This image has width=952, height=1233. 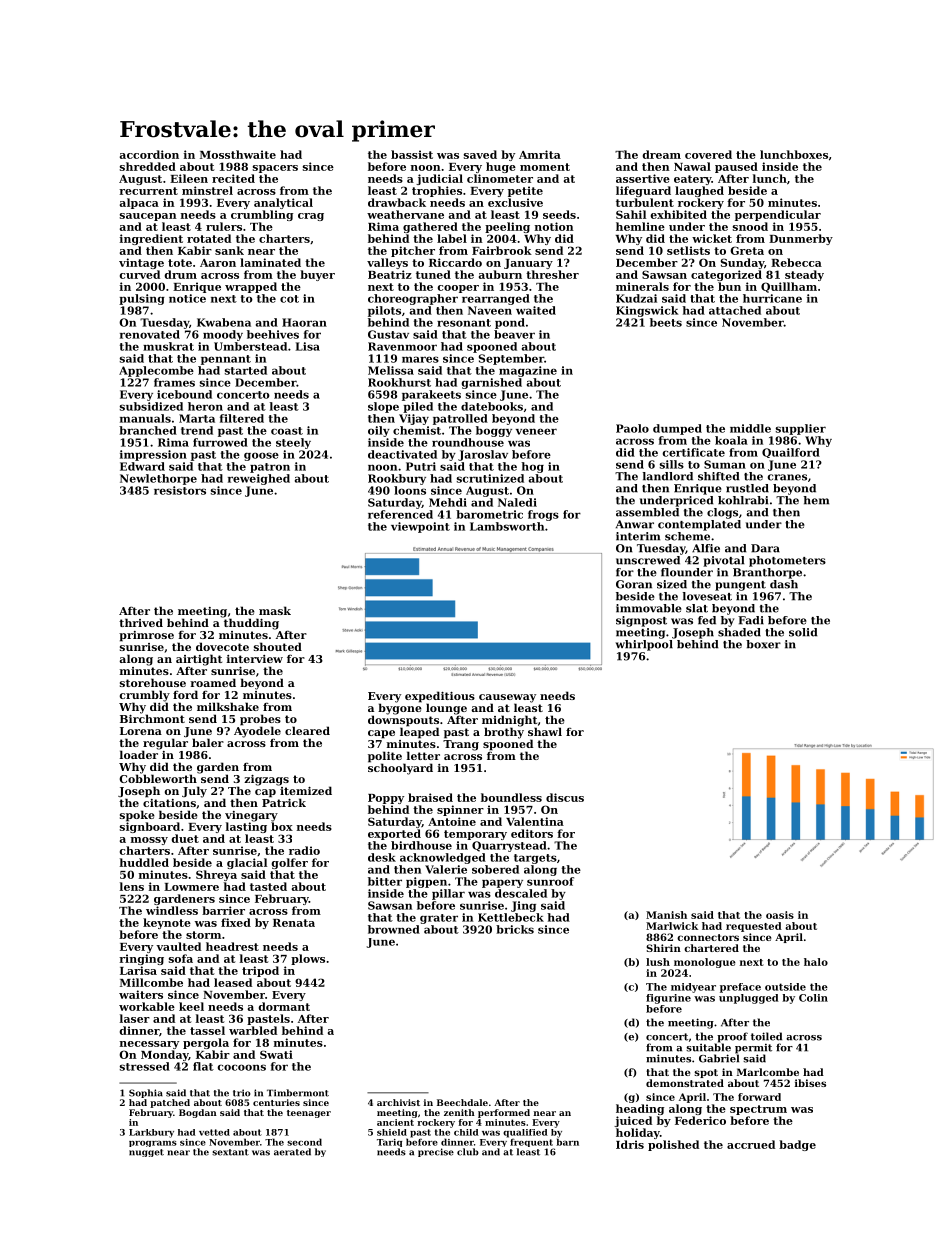 What do you see at coordinates (158, 778) in the image?
I see `Cobbleworth` at bounding box center [158, 778].
